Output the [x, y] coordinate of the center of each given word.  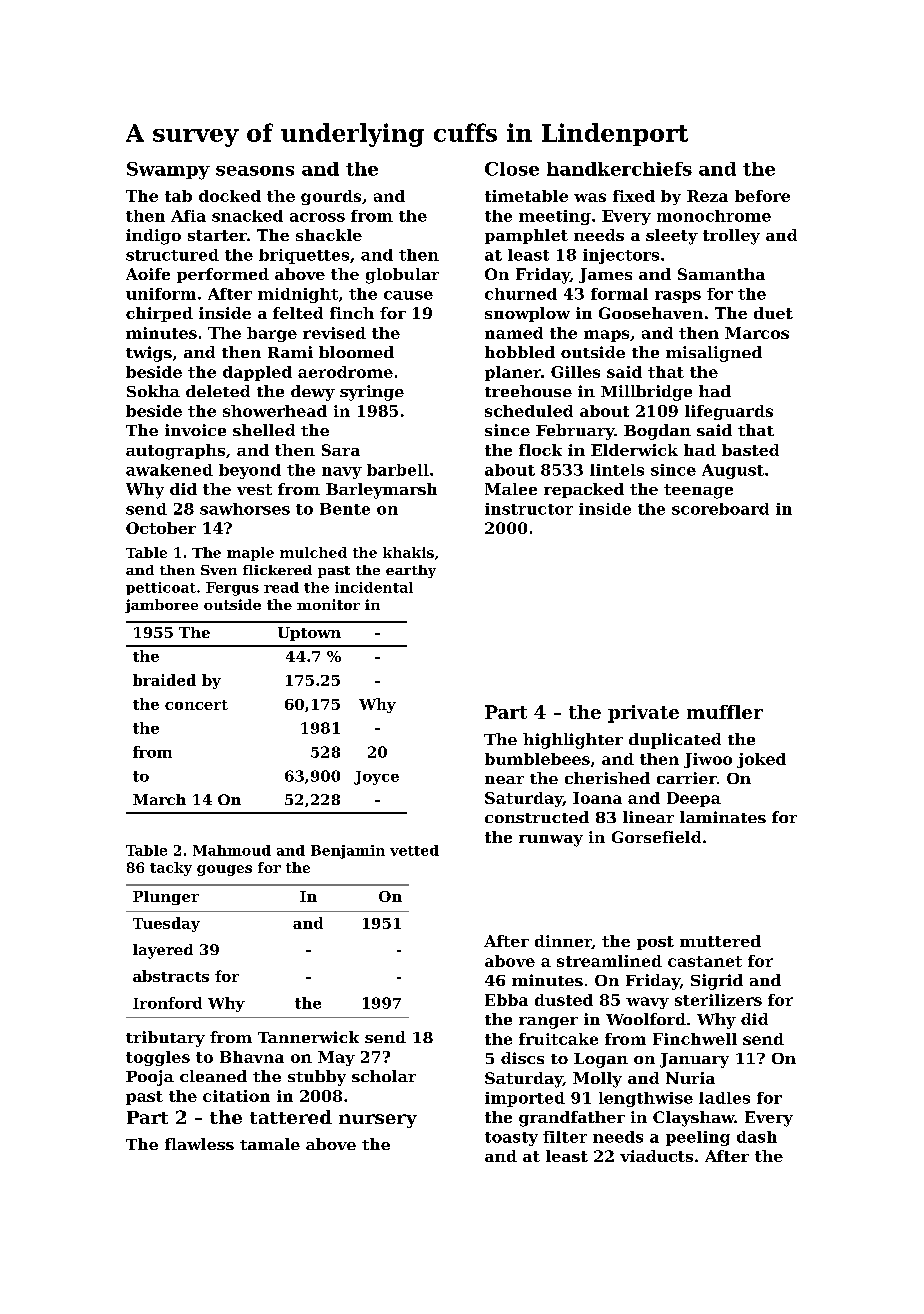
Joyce [376, 778]
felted [298, 313]
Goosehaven [651, 313]
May [336, 1058]
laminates [723, 817]
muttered [720, 941]
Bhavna [252, 1057]
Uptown [309, 634]
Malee [511, 489]
